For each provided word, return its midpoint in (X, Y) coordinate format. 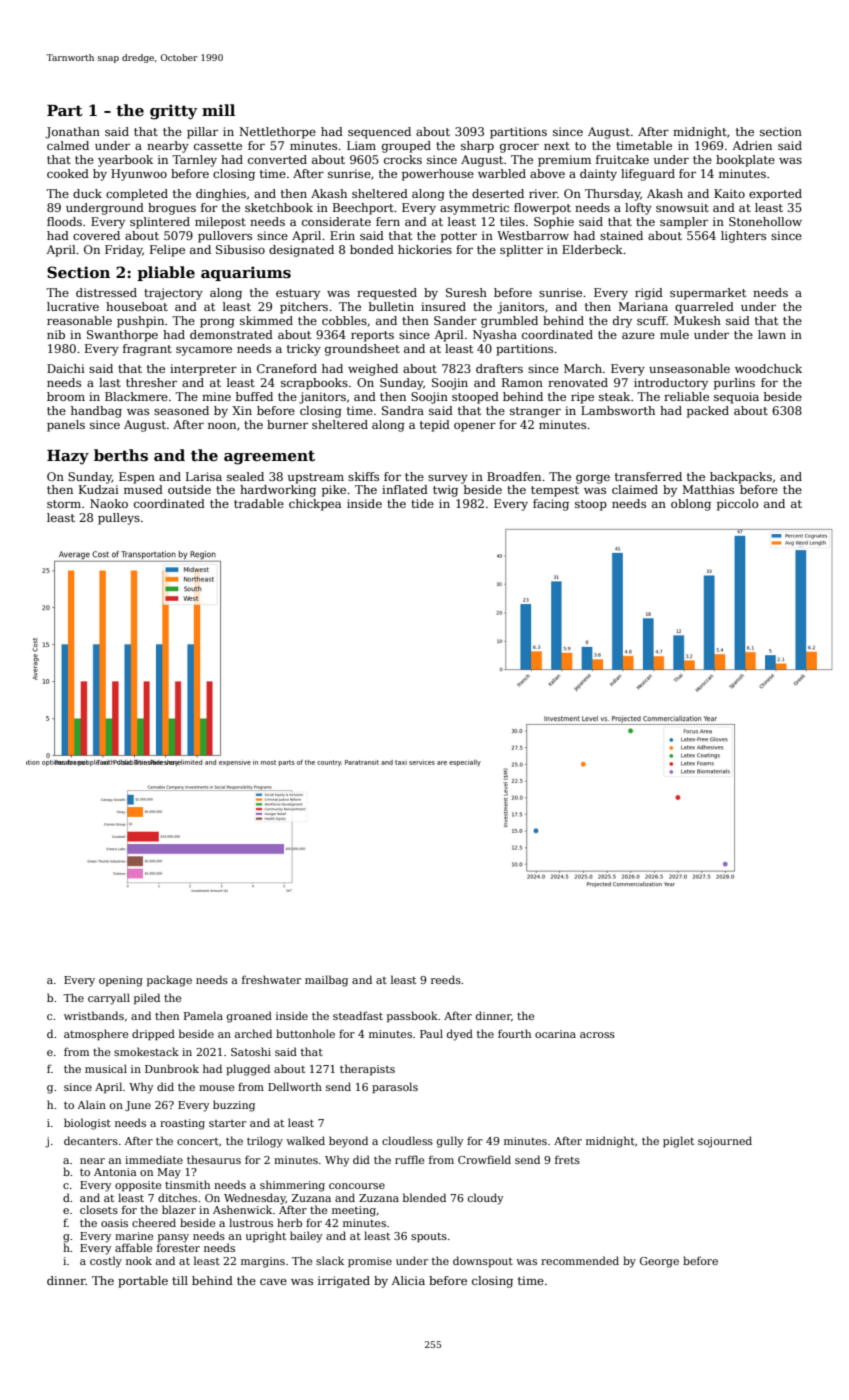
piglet (678, 1142)
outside (189, 489)
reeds (446, 979)
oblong (691, 505)
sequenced (379, 133)
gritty (173, 112)
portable (143, 1282)
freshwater (271, 979)
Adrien (752, 145)
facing (551, 505)
